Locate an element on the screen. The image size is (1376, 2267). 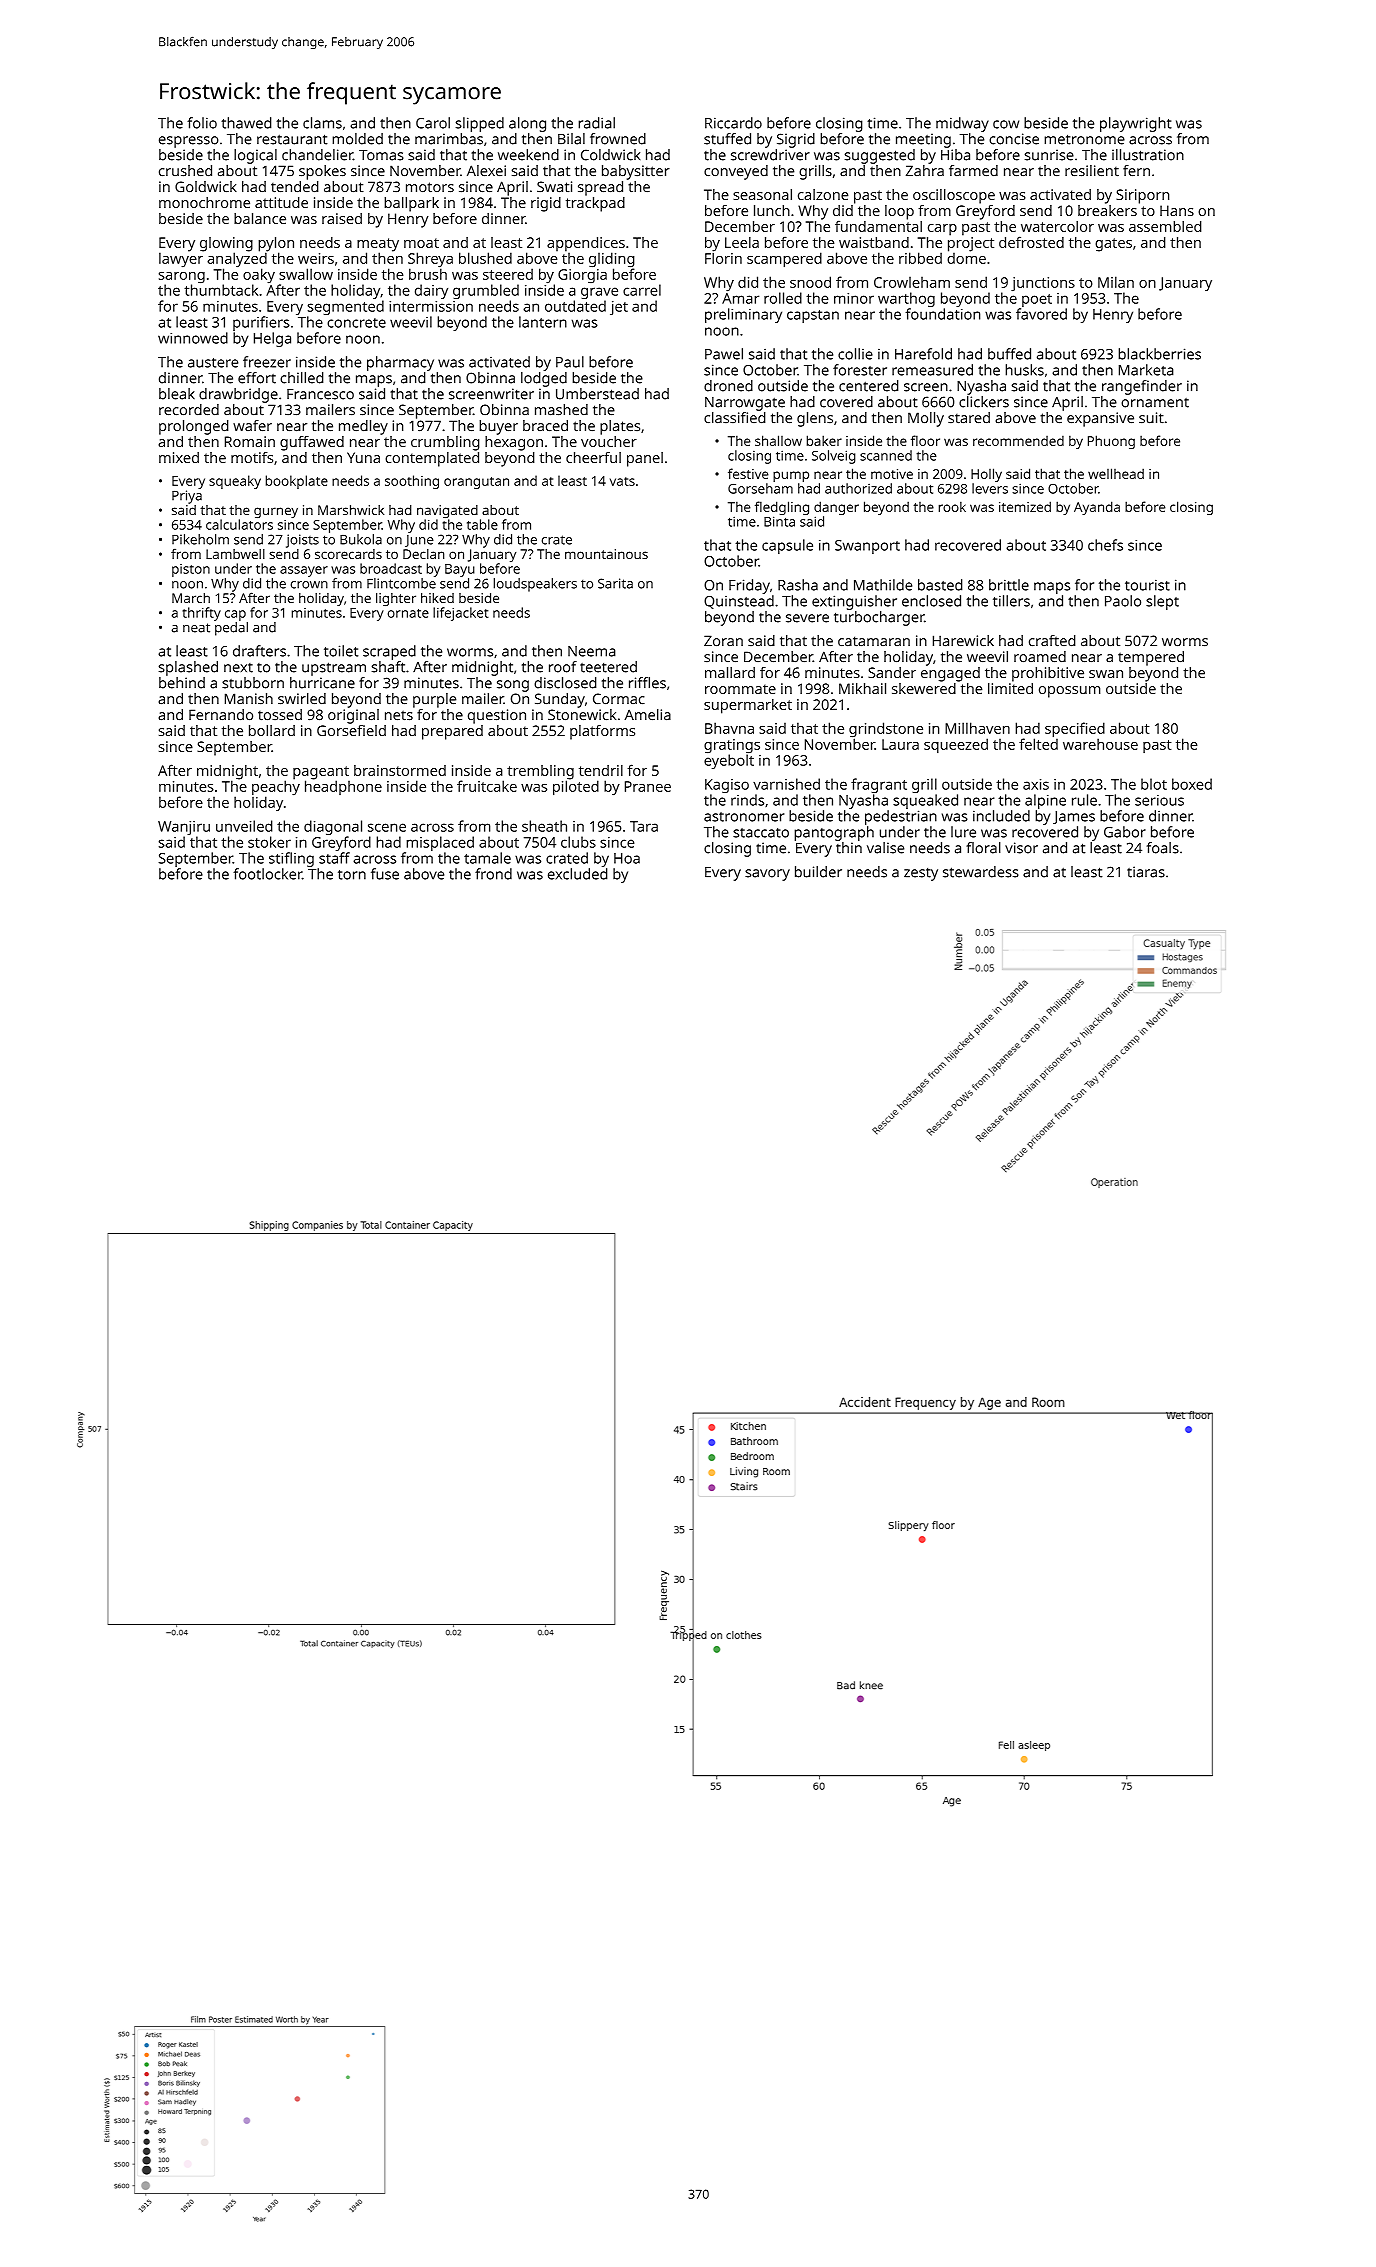
pedal is located at coordinates (231, 629).
